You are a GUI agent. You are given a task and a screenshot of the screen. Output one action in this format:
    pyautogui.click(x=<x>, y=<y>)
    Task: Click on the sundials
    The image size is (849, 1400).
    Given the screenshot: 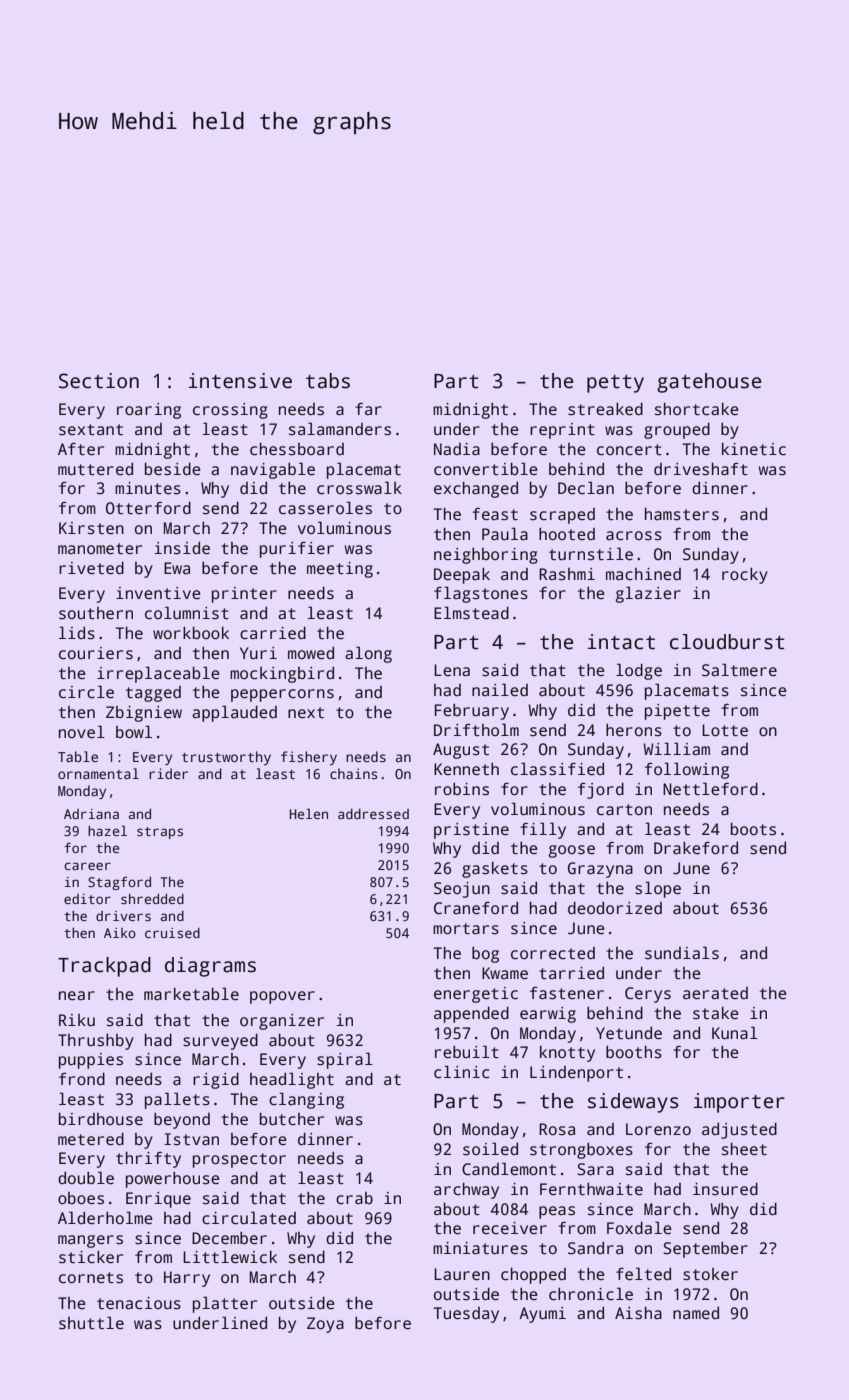 What is the action you would take?
    pyautogui.click(x=682, y=953)
